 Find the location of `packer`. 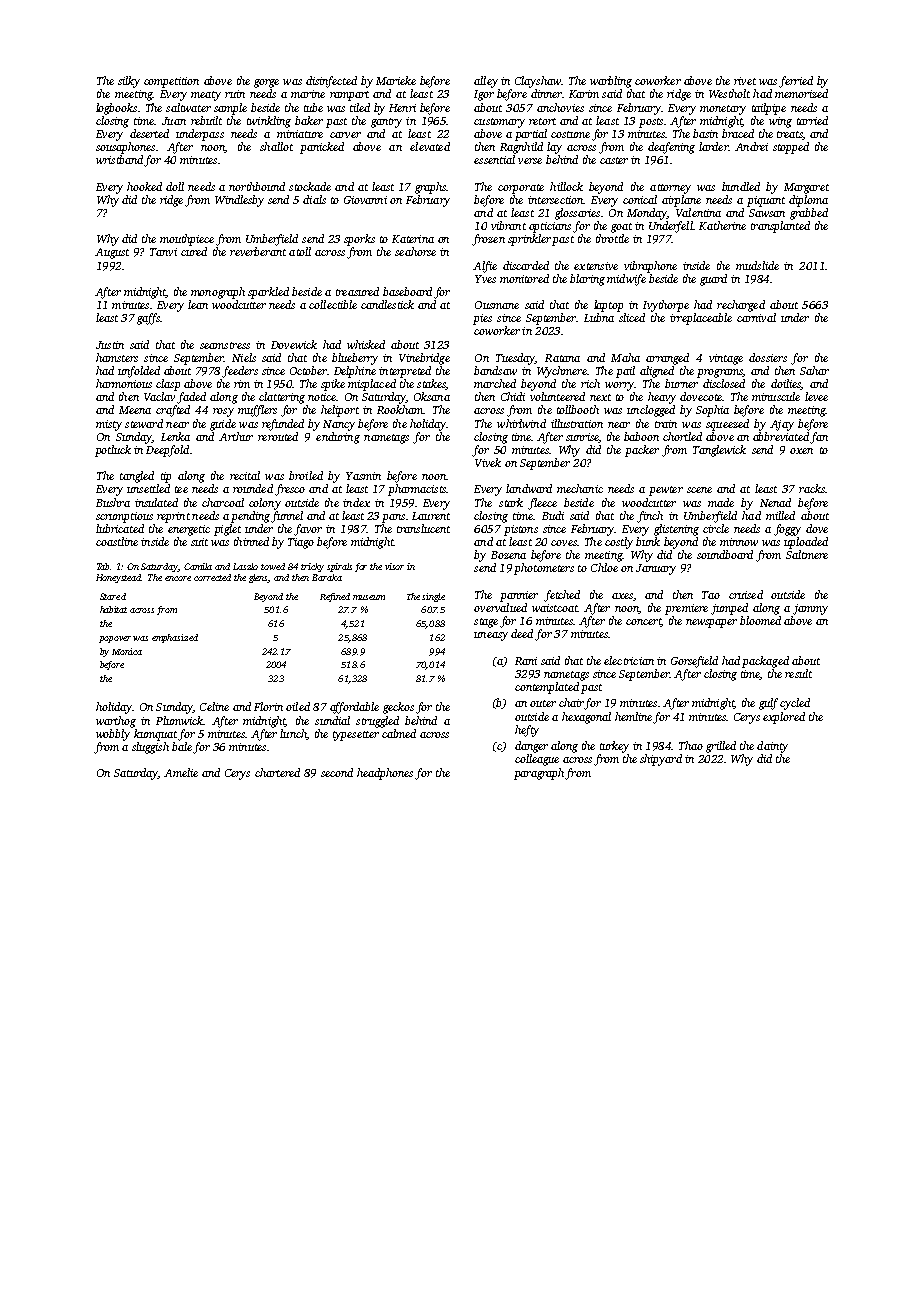

packer is located at coordinates (642, 451).
